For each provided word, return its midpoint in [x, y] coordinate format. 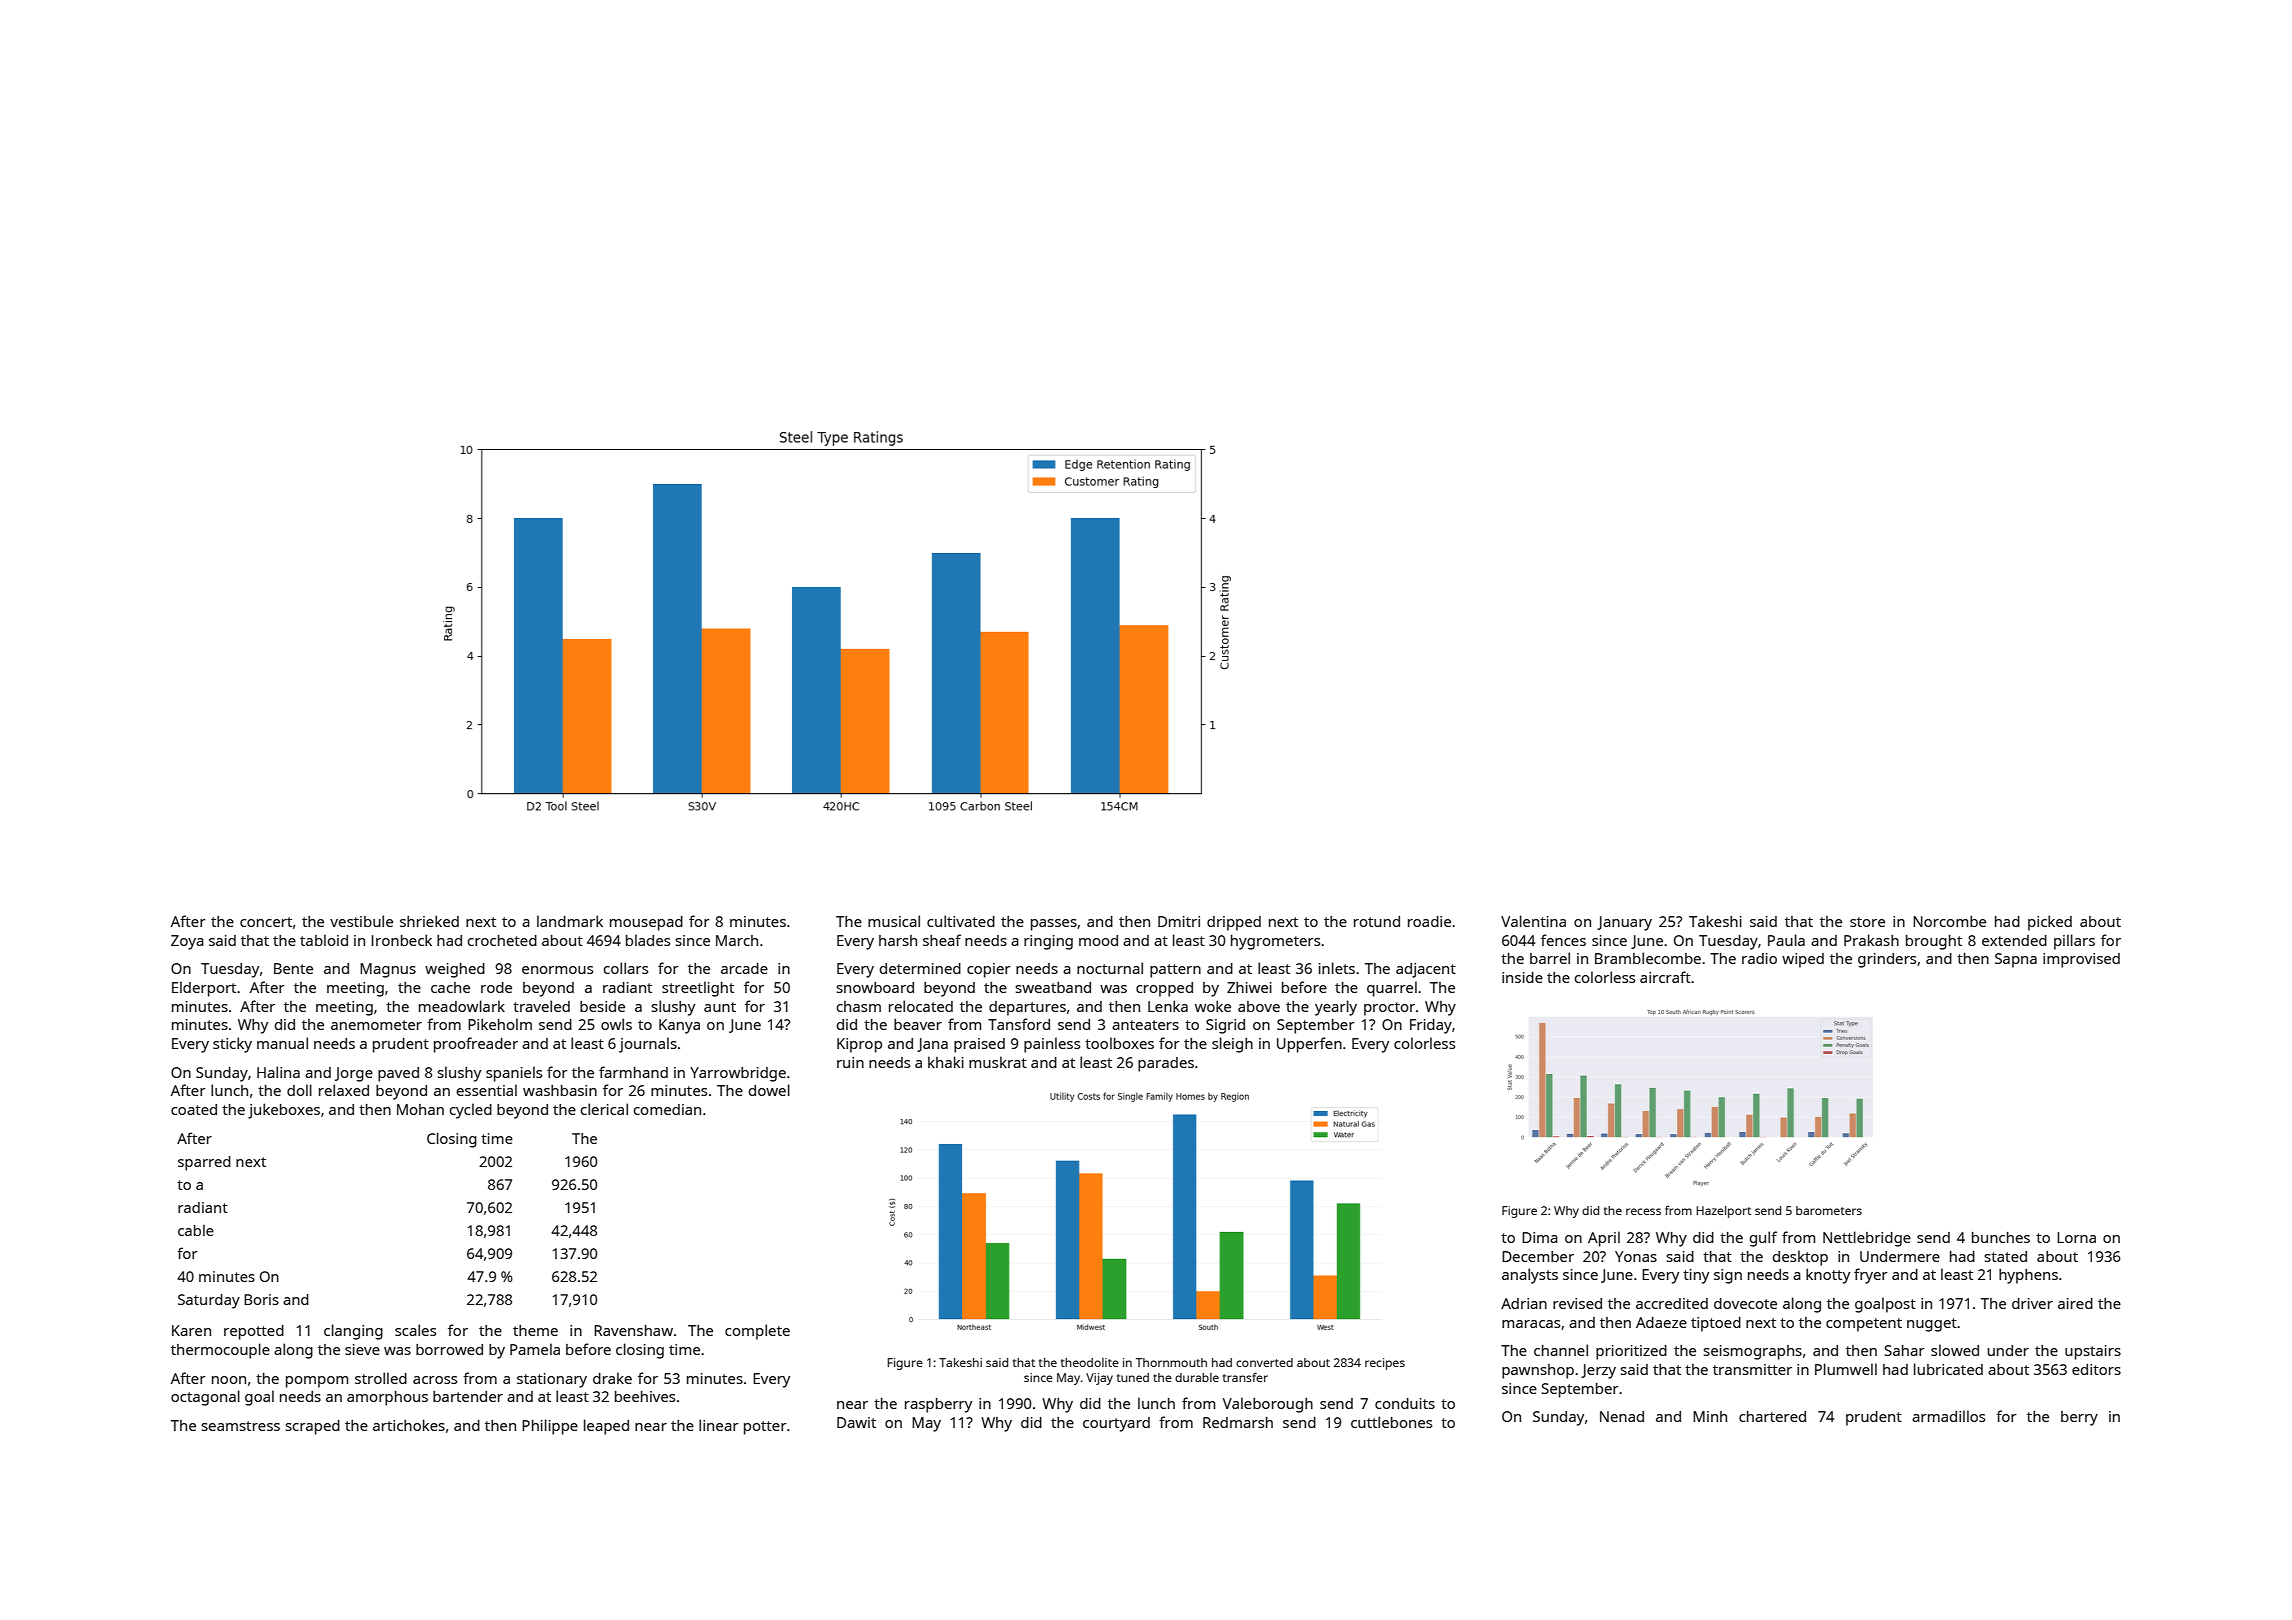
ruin [850, 1062]
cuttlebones [1391, 1422]
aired [2075, 1303]
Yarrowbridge [738, 1074]
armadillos [1948, 1416]
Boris [261, 1299]
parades [1166, 1064]
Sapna [2016, 960]
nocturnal [1110, 968]
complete [757, 1332]
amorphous [387, 1398]
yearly [1336, 1008]
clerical [604, 1109]
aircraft [1665, 977]
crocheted [502, 940]
